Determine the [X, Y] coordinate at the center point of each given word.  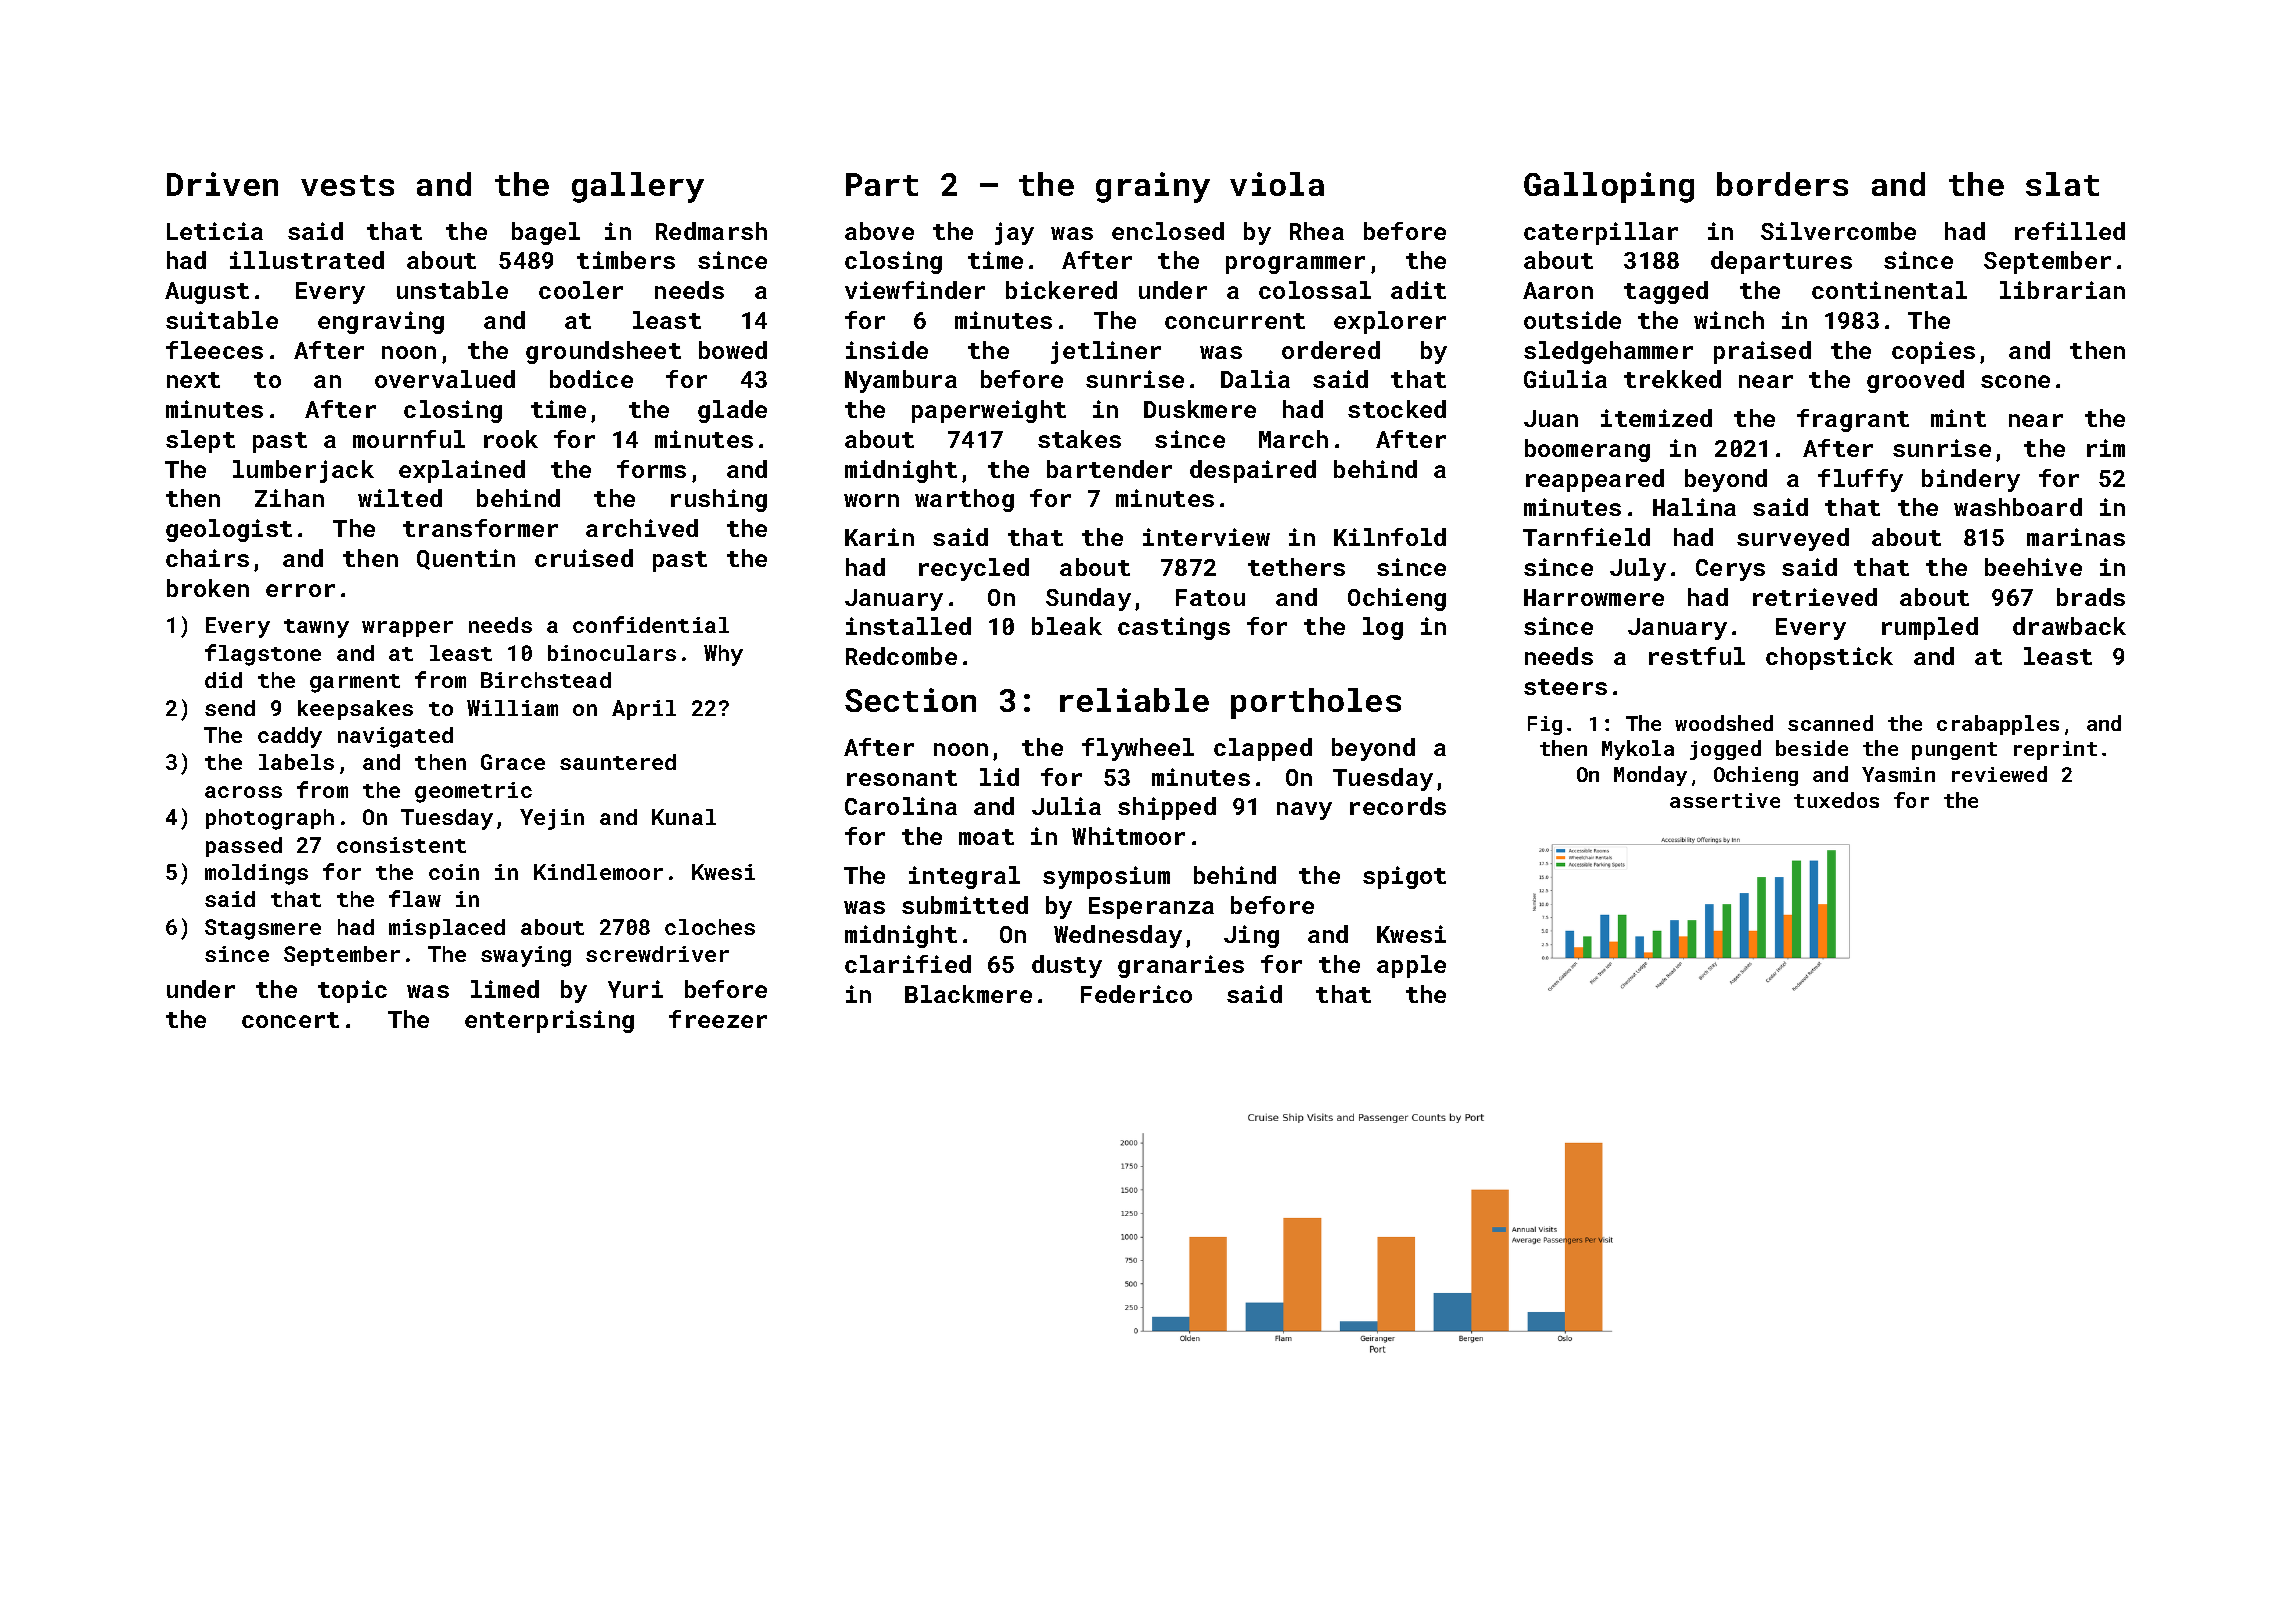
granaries [1181, 966]
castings [1174, 628]
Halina [1694, 507]
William [512, 708]
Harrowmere [1594, 597]
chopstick [1829, 658]
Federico [1136, 994]
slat [2062, 184]
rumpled [1930, 628]
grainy [1153, 187]
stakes [1079, 439]
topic [352, 991]
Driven [222, 184]
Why [723, 655]
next [193, 380]
